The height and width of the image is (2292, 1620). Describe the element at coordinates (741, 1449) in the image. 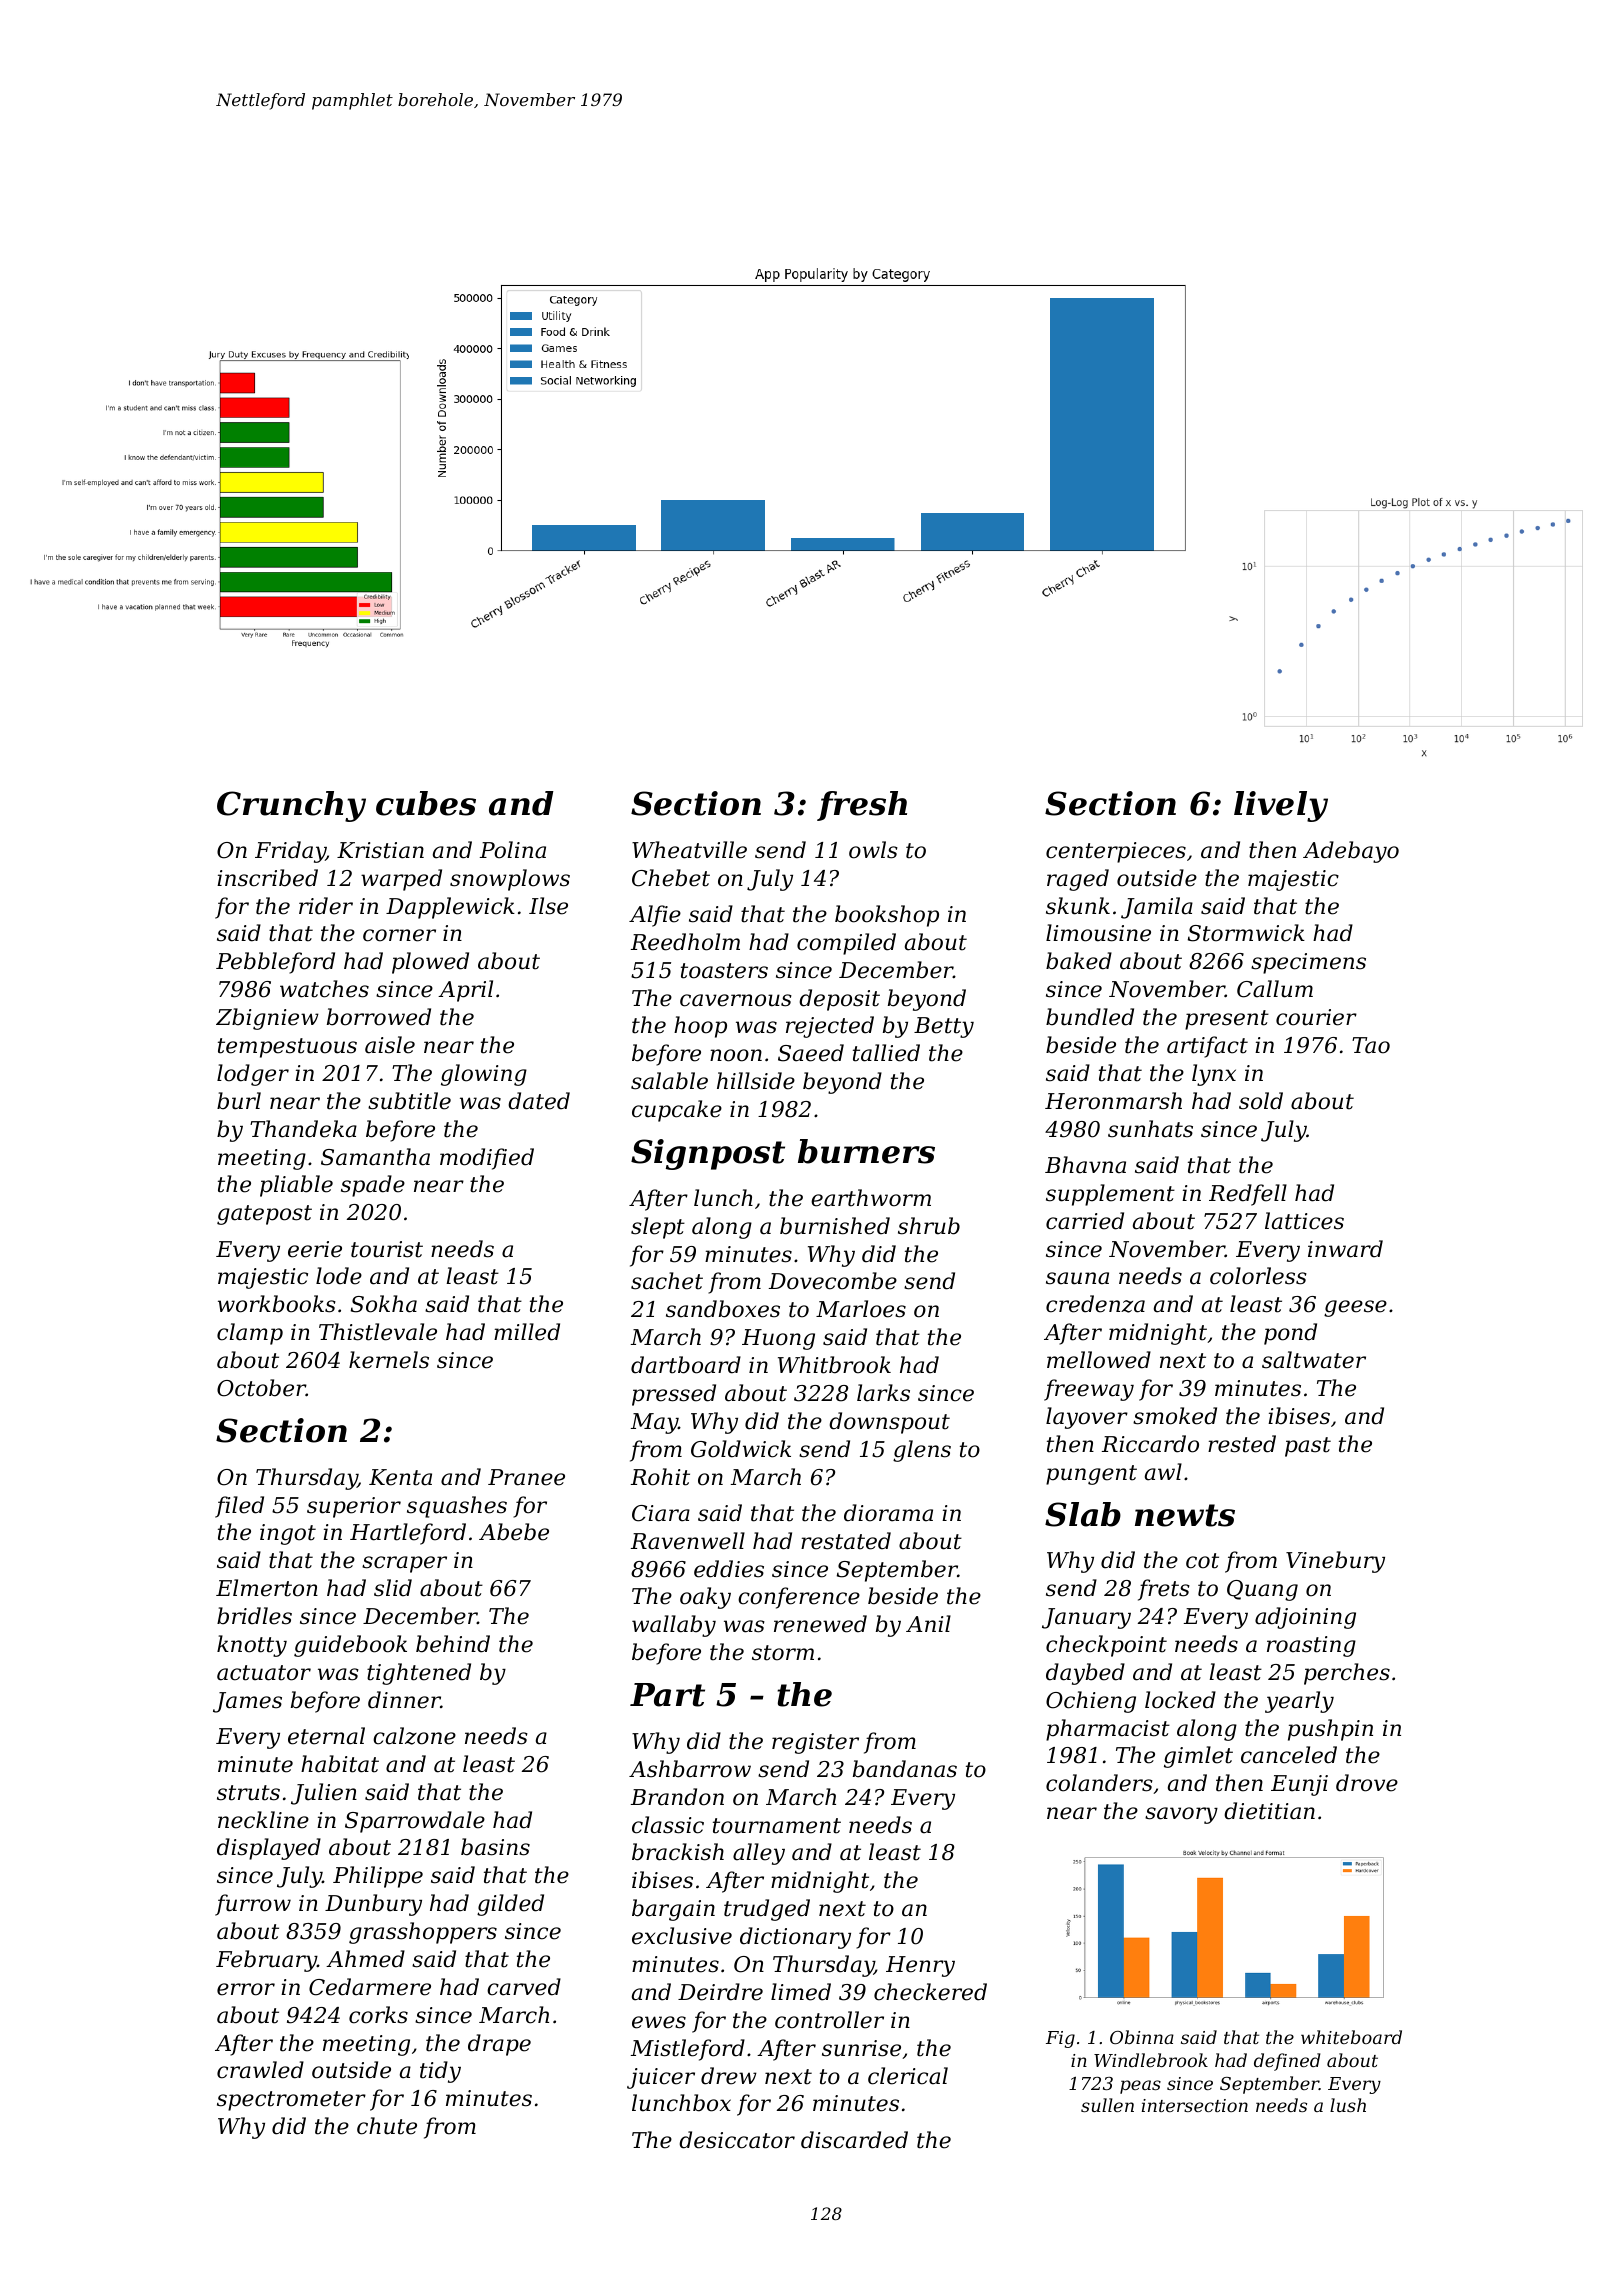

I see `Goldwick` at that location.
